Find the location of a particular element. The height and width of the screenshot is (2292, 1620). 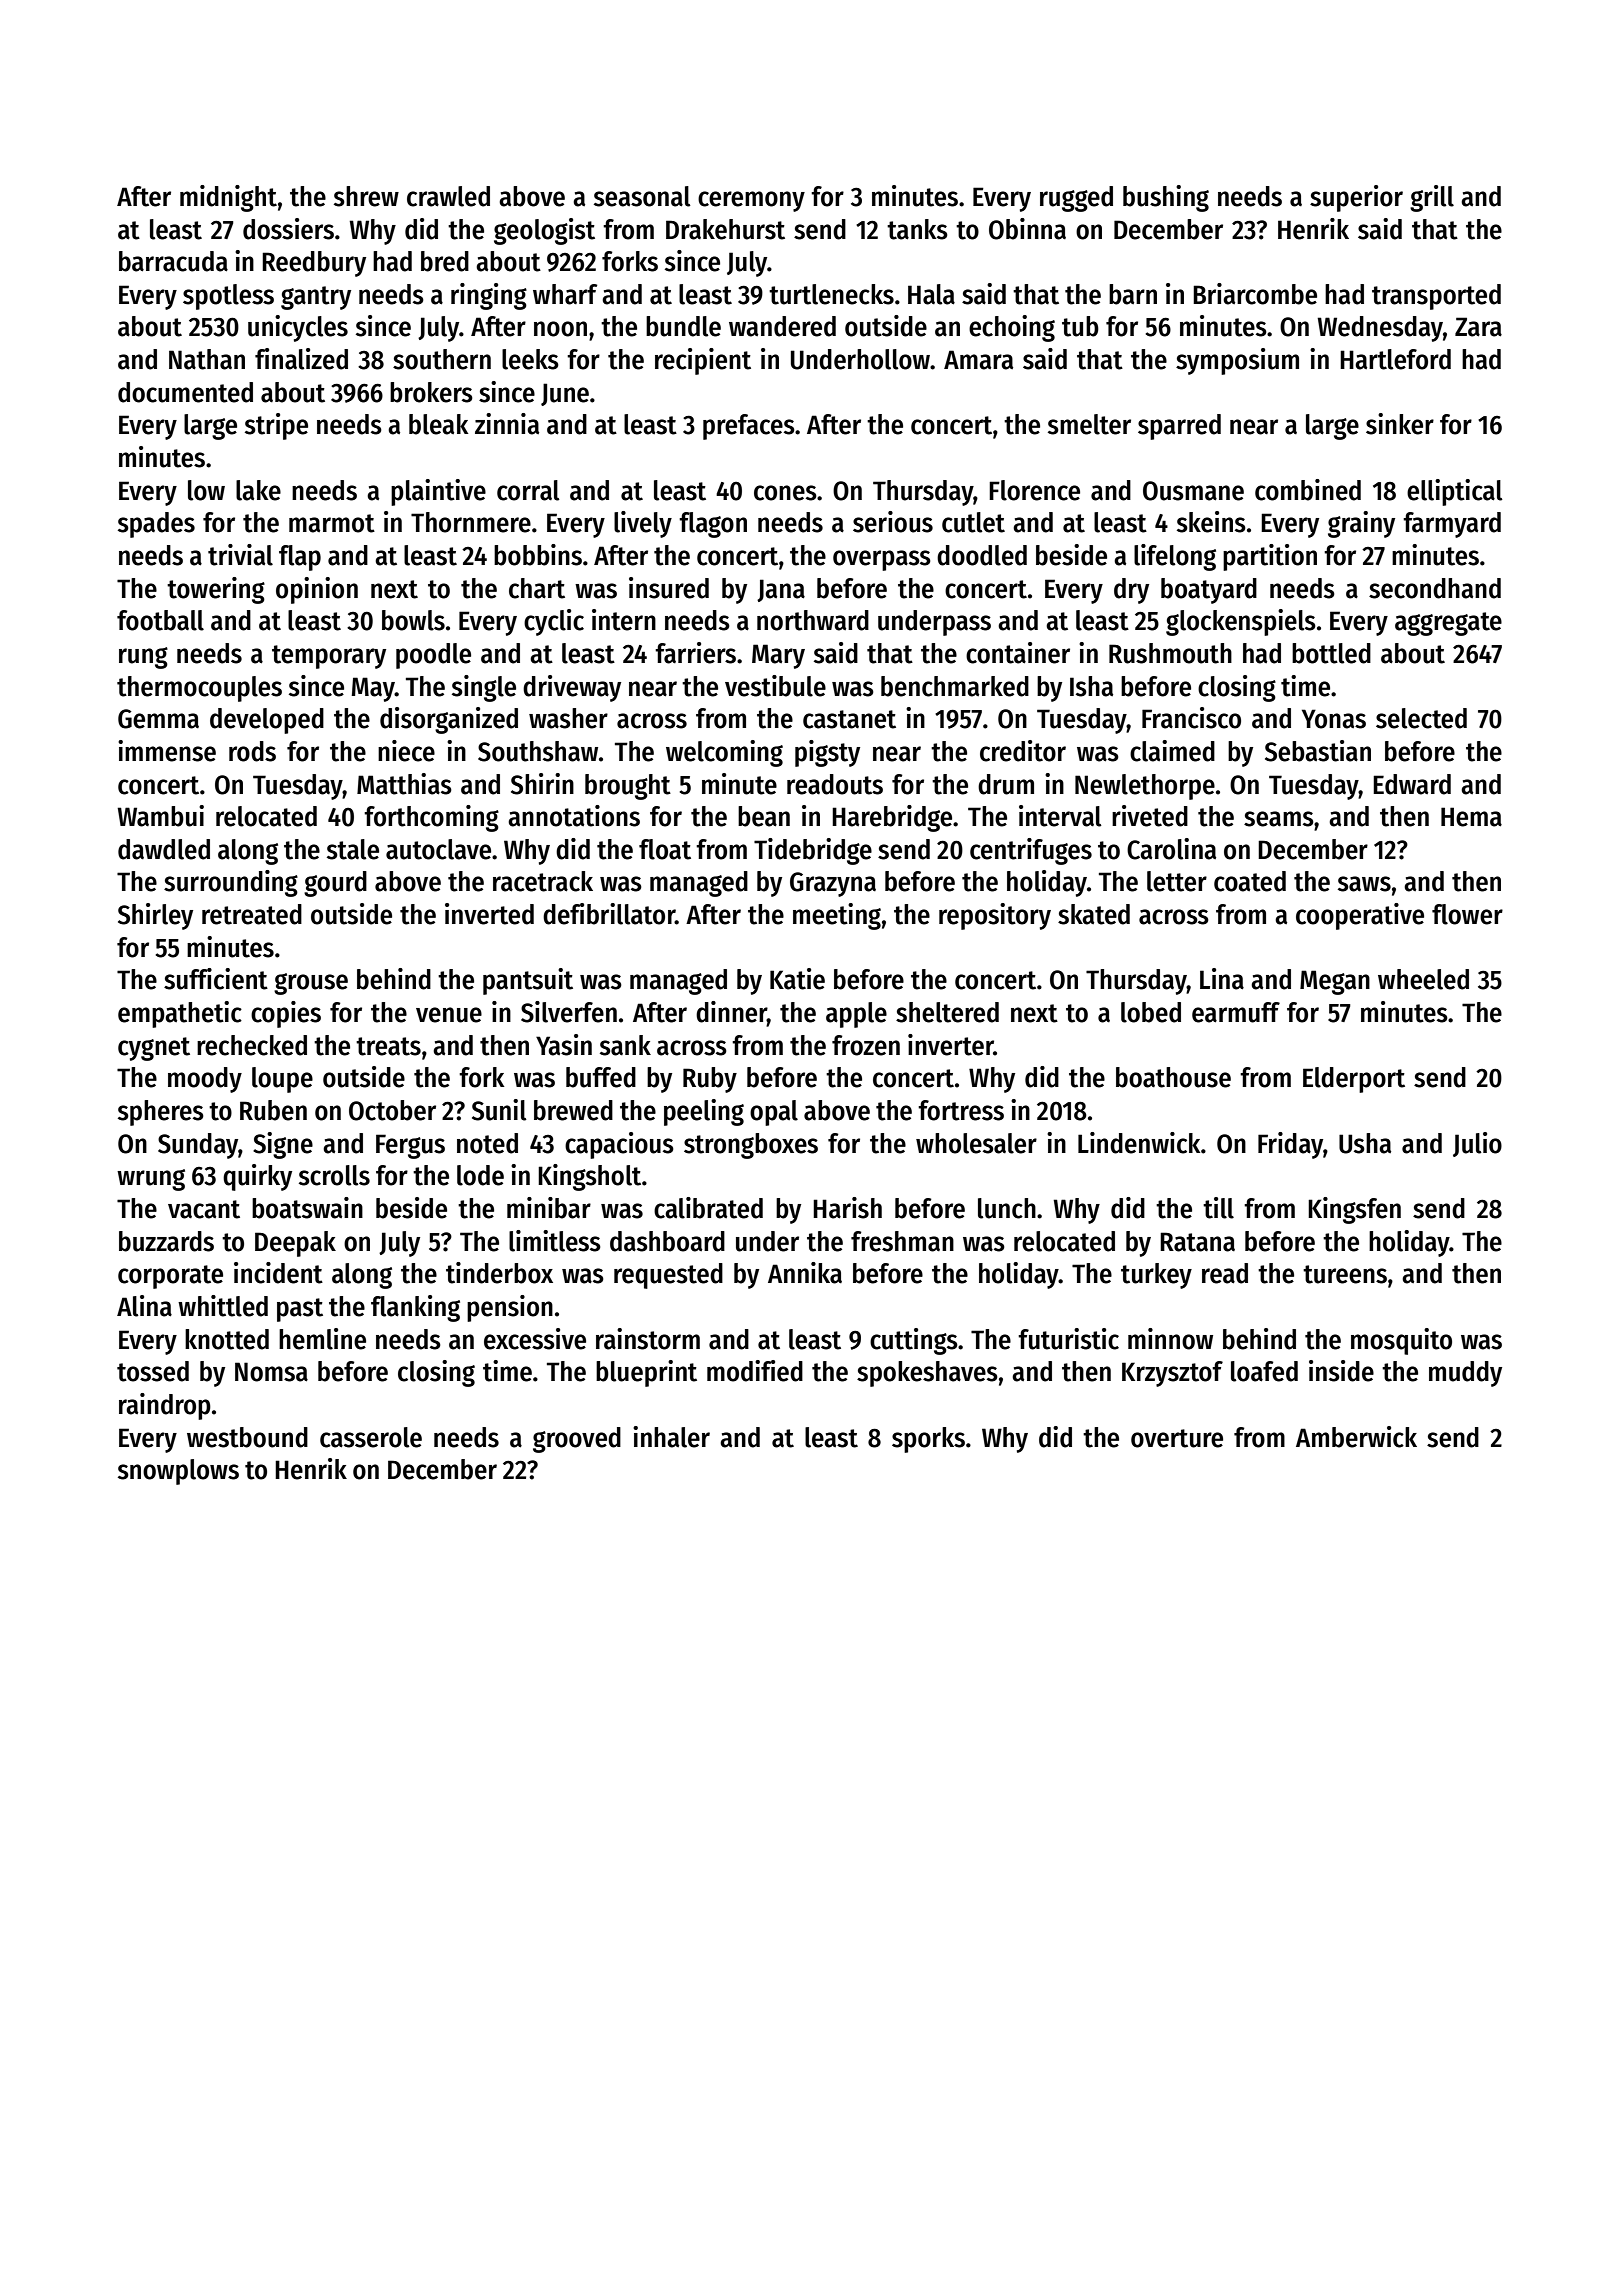

Gemma is located at coordinates (158, 719).
